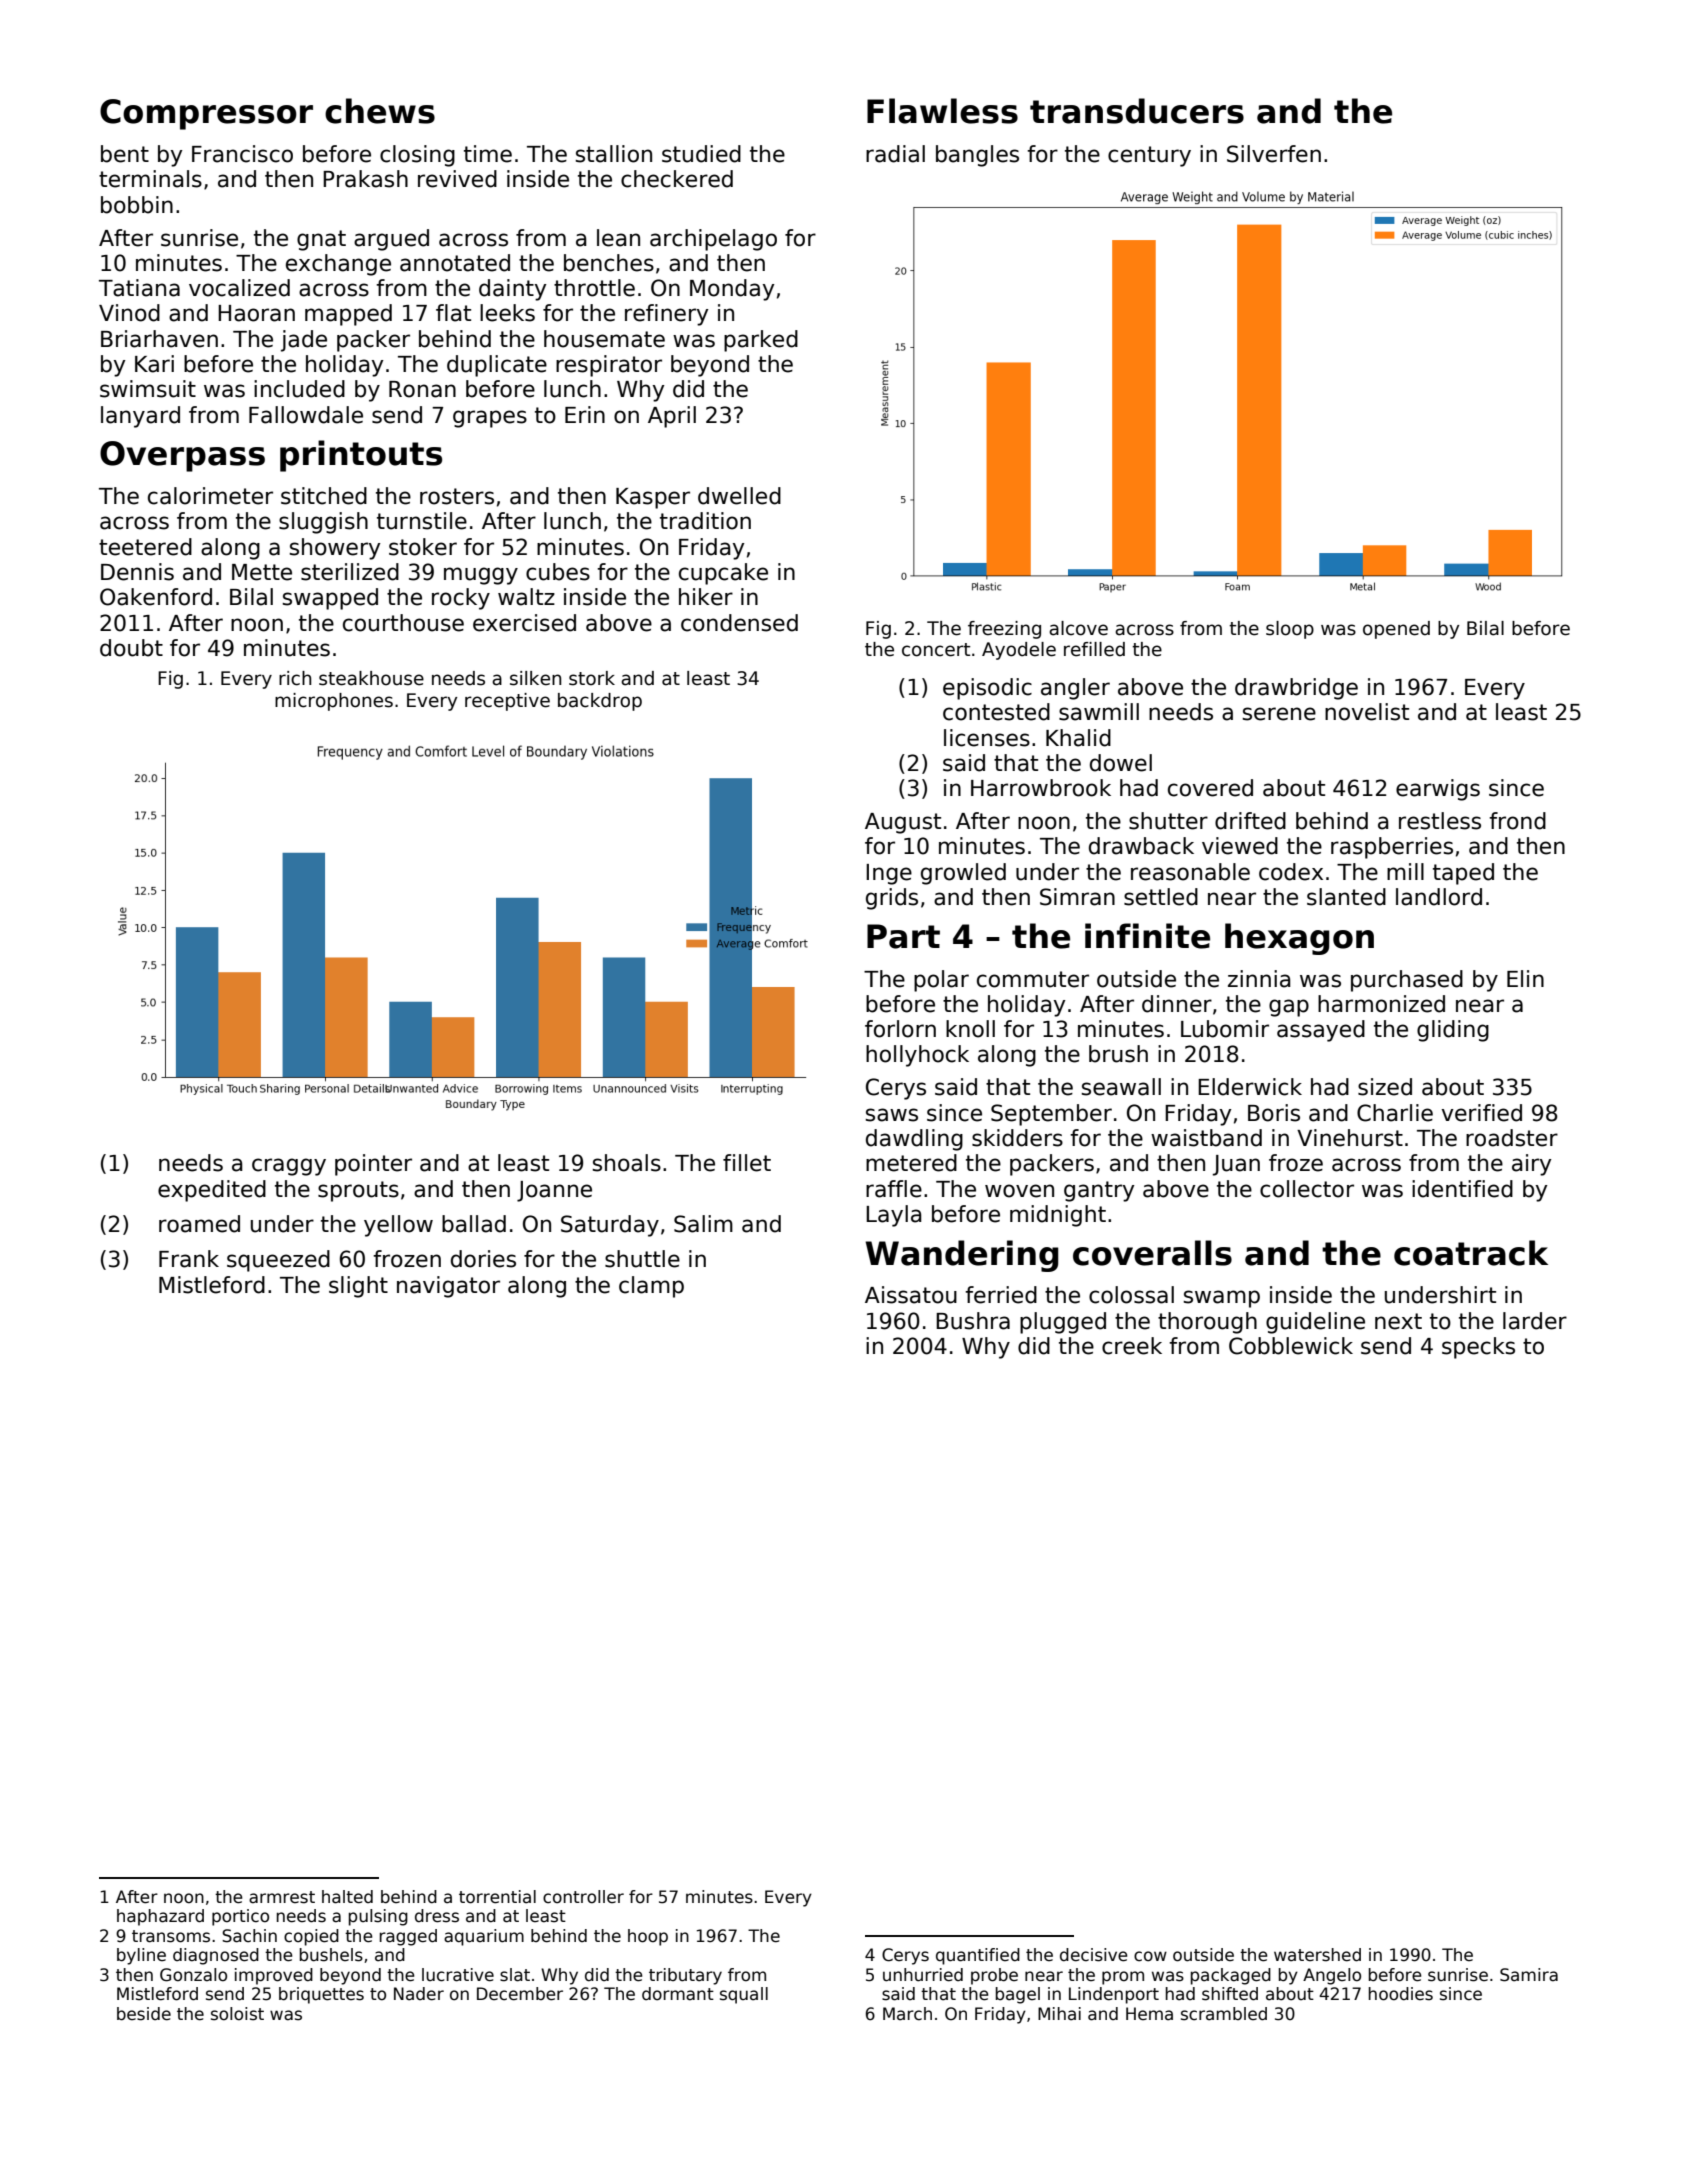  Describe the element at coordinates (1317, 1955) in the screenshot. I see `watershed` at that location.
